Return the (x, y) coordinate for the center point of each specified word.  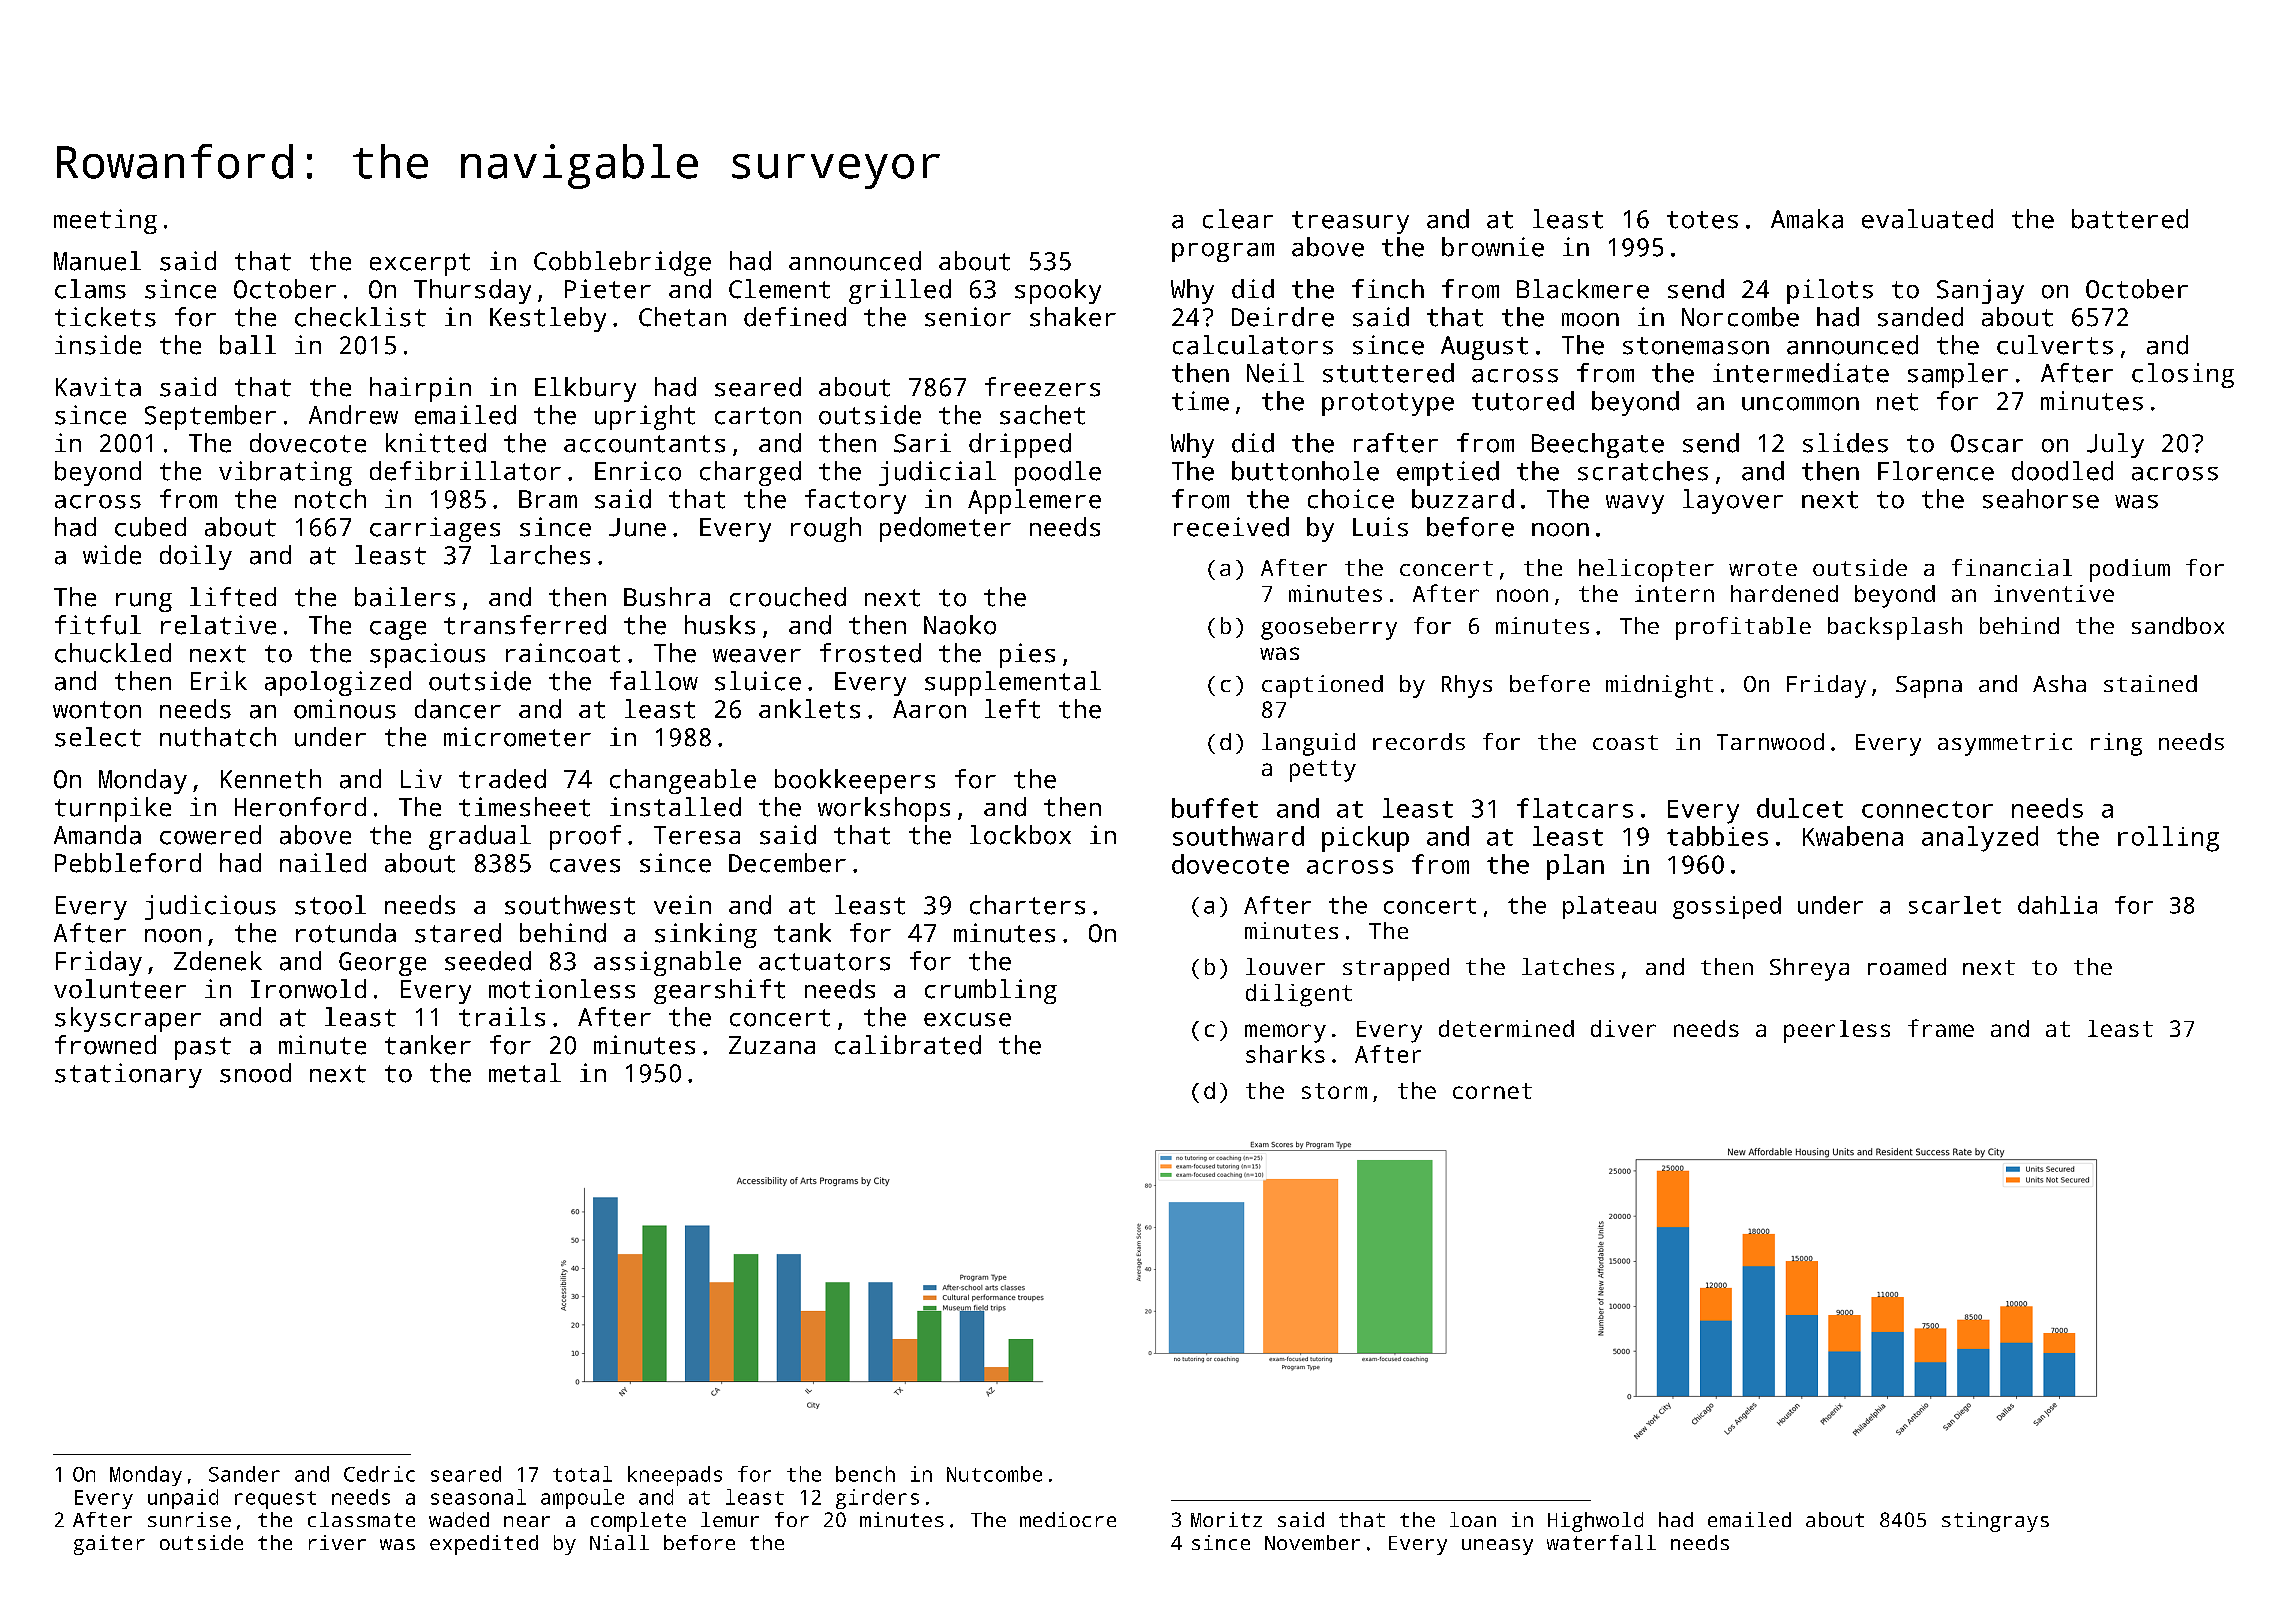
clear (1238, 219)
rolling (2168, 839)
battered (2130, 219)
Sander (244, 1474)
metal (525, 1073)
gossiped (1727, 907)
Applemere (1034, 501)
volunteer (120, 989)
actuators (824, 962)
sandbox (2178, 625)
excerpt (420, 264)
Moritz (1226, 1519)
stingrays (1995, 1522)
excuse (967, 1020)
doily (196, 557)
